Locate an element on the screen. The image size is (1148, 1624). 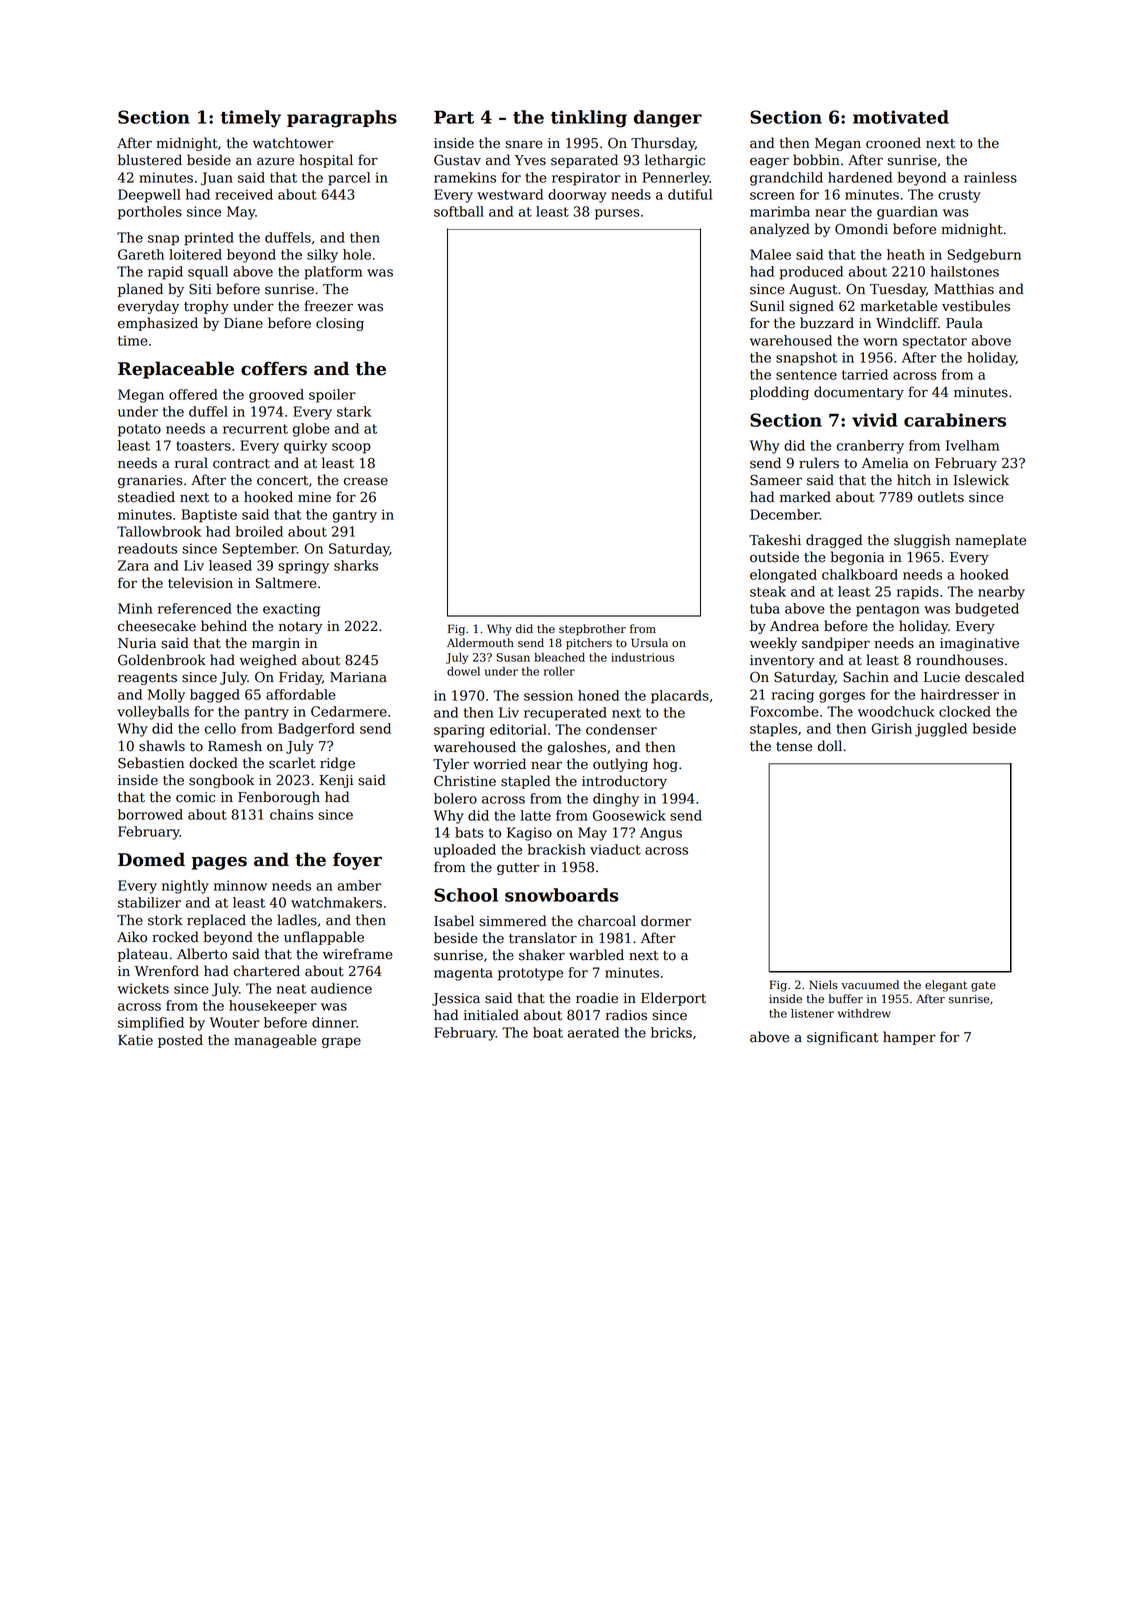
budgeted is located at coordinates (987, 610).
